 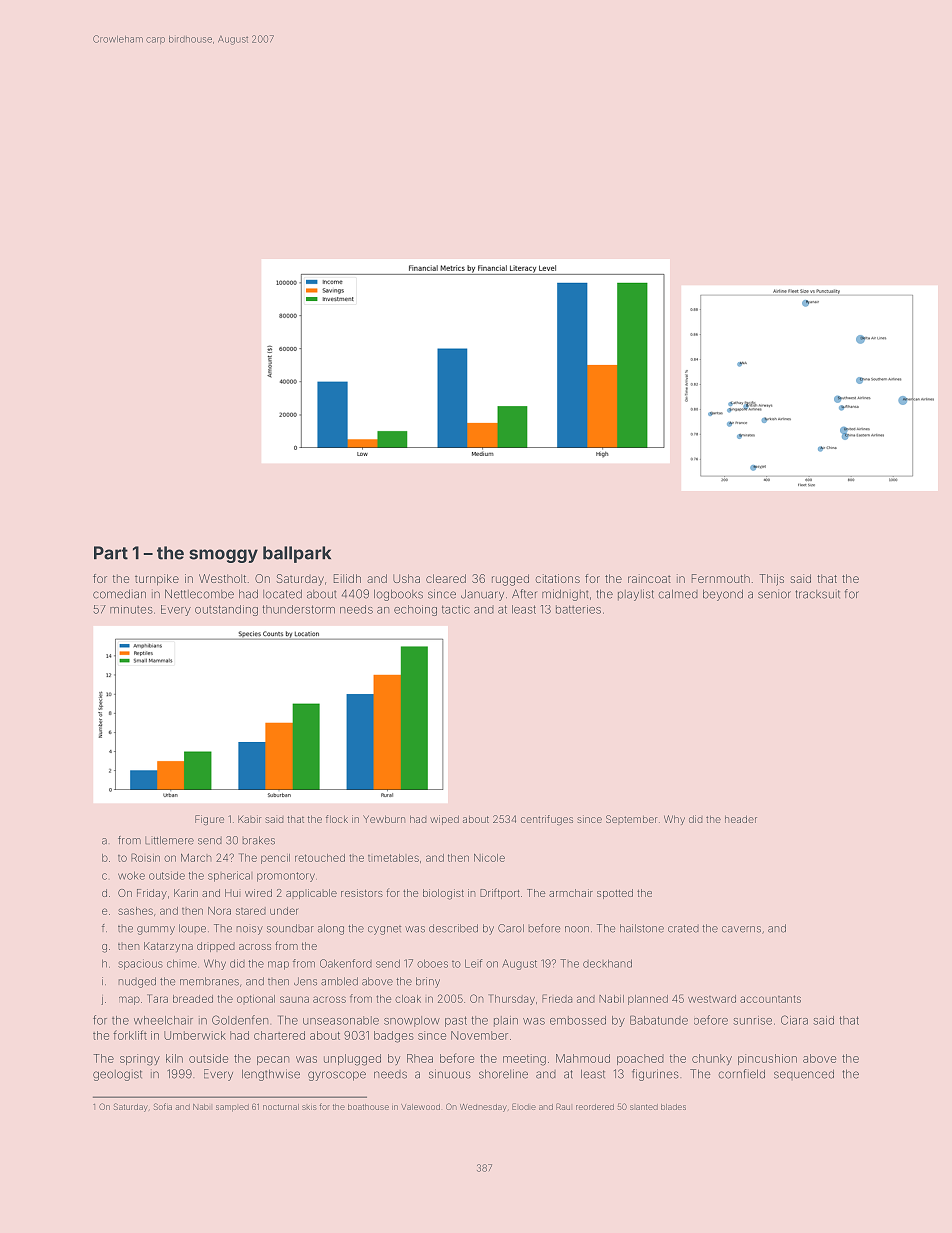 What do you see at coordinates (506, 1021) in the image?
I see `plain` at bounding box center [506, 1021].
